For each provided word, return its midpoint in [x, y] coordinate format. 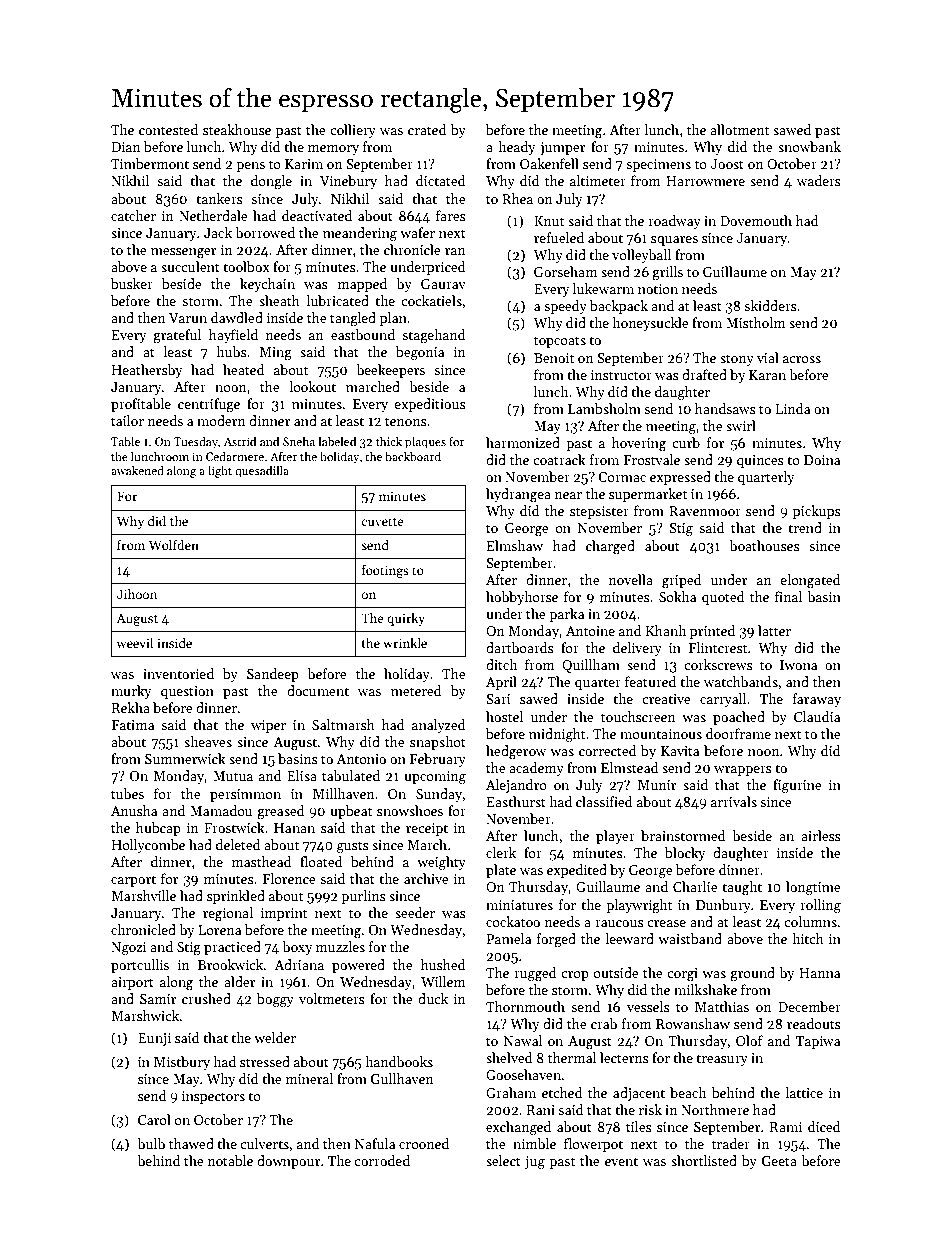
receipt [427, 829]
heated [244, 369]
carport [133, 881]
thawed [191, 1143]
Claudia [817, 716]
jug [535, 1163]
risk [650, 1109]
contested [168, 129]
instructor [621, 375]
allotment [739, 129]
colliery [353, 131]
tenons [406, 421]
